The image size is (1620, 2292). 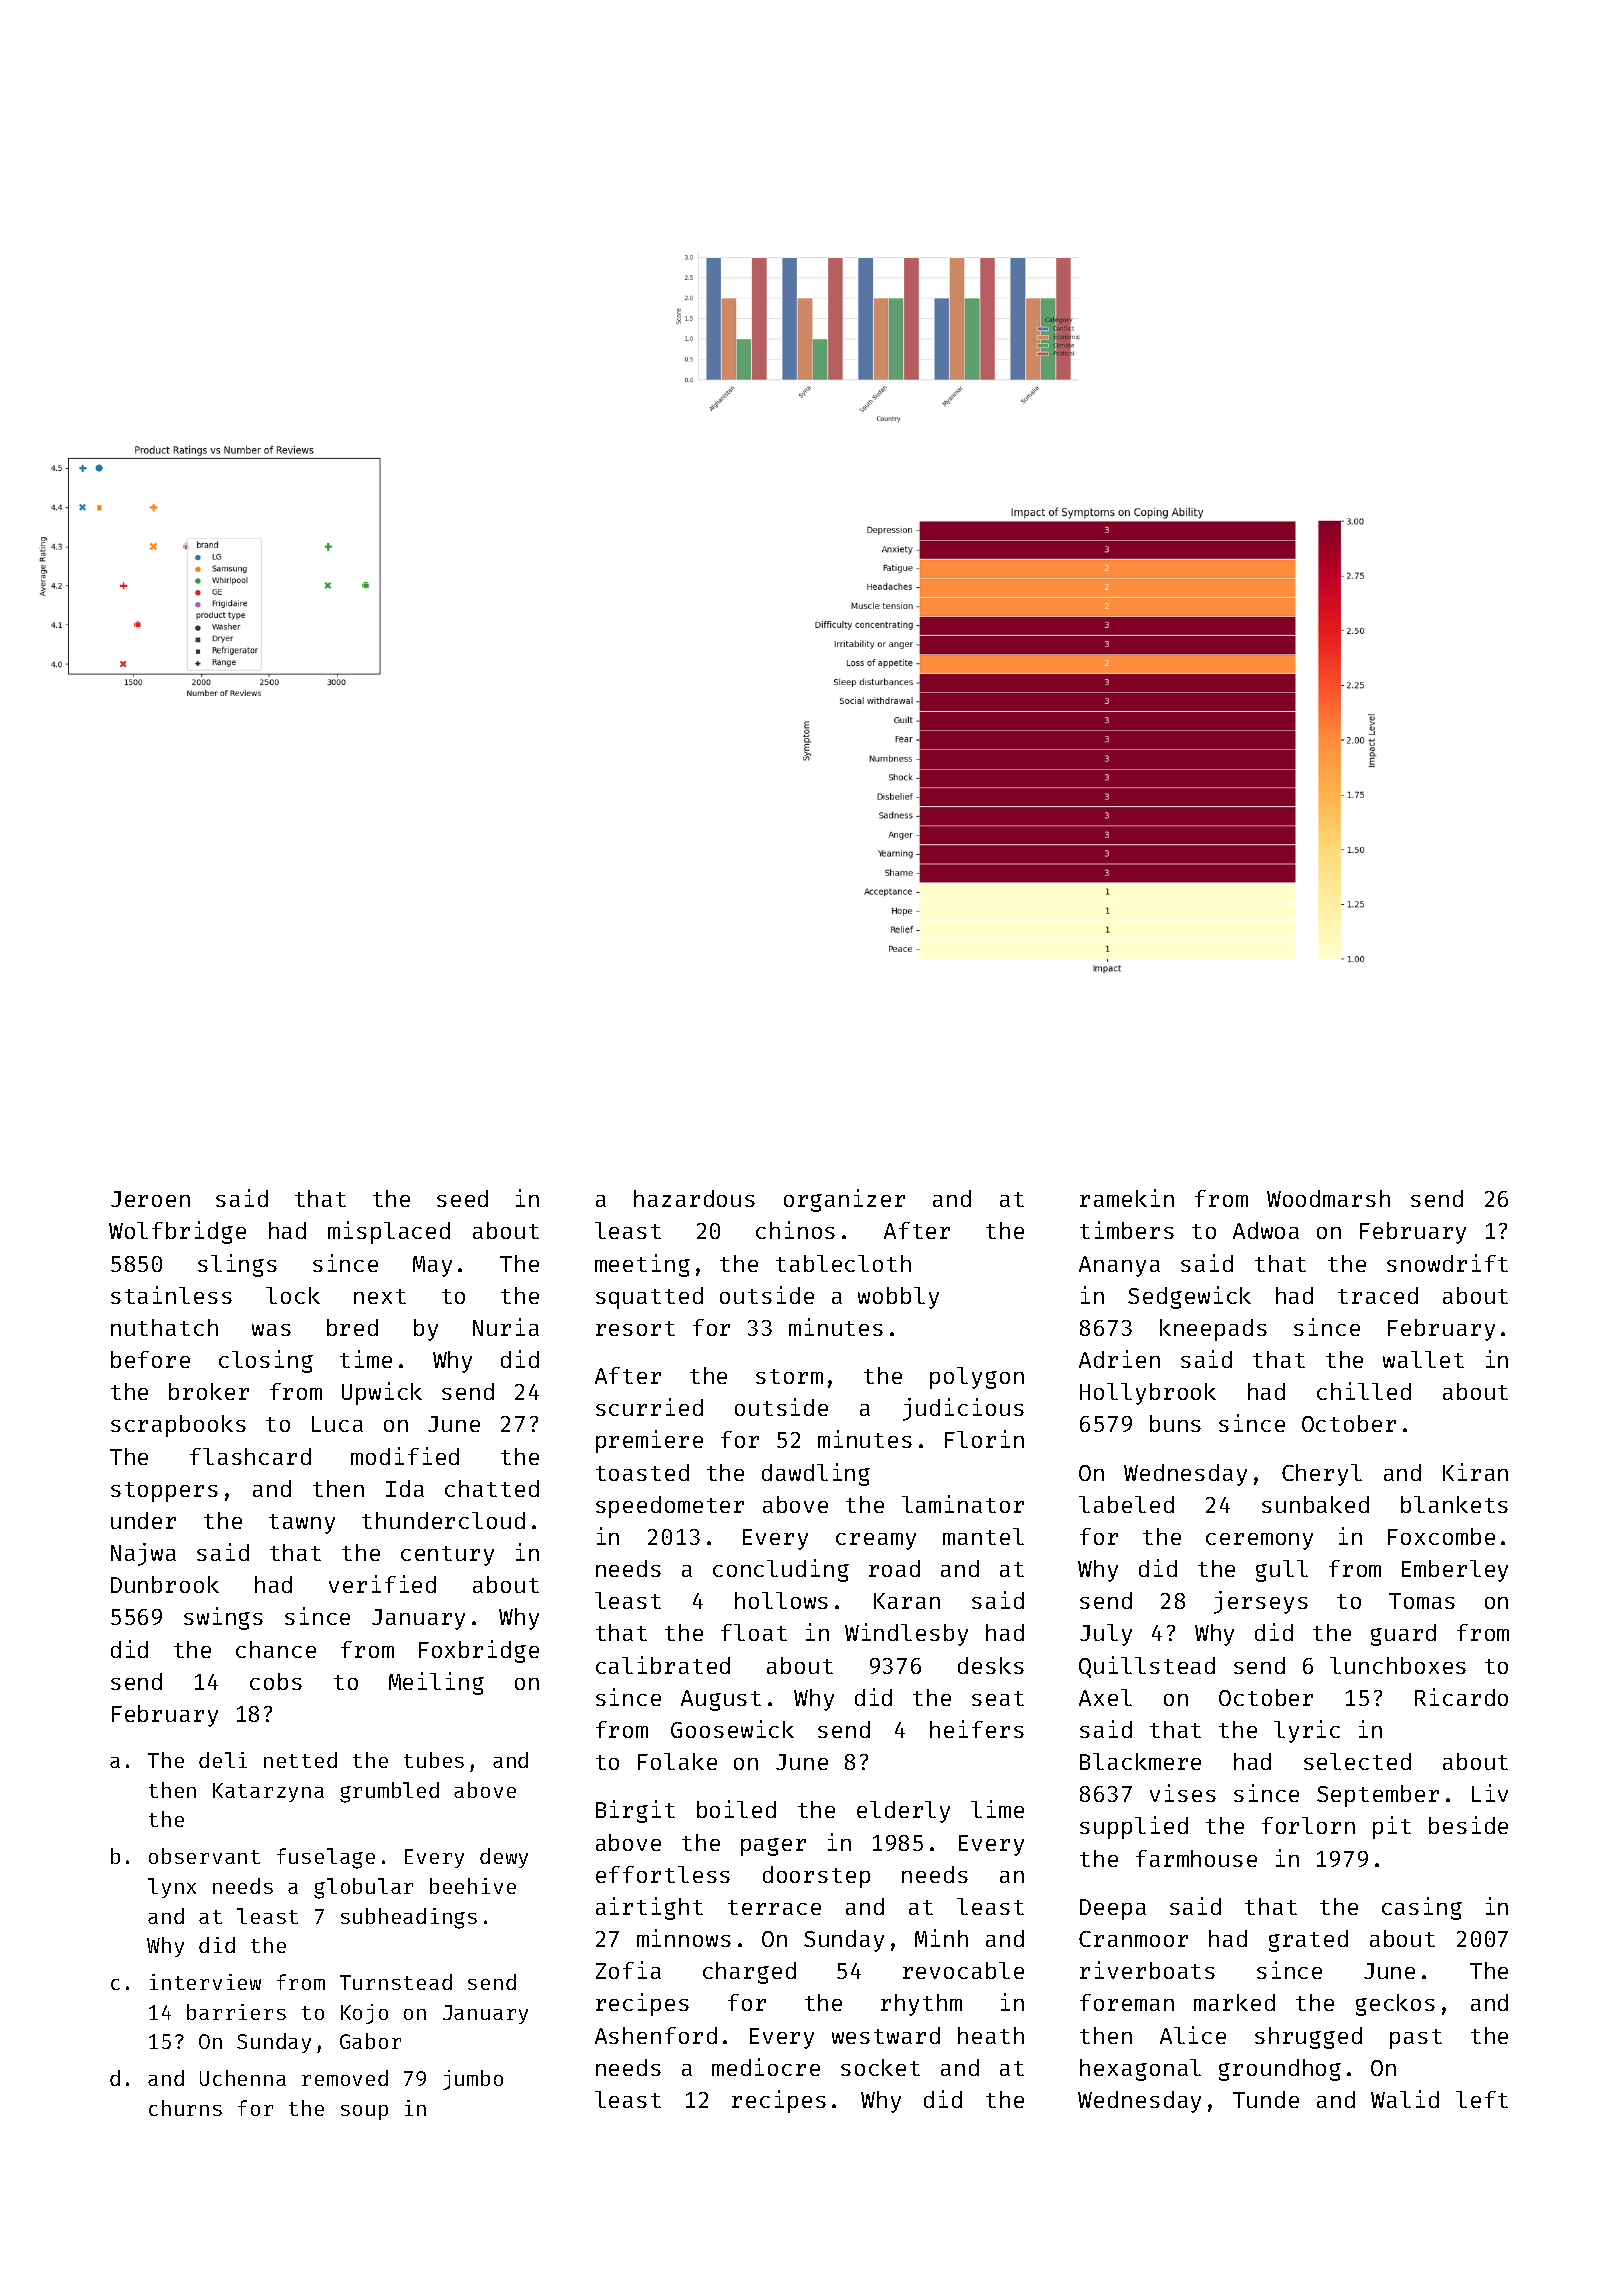 I want to click on Ashenford, so click(x=656, y=2035).
